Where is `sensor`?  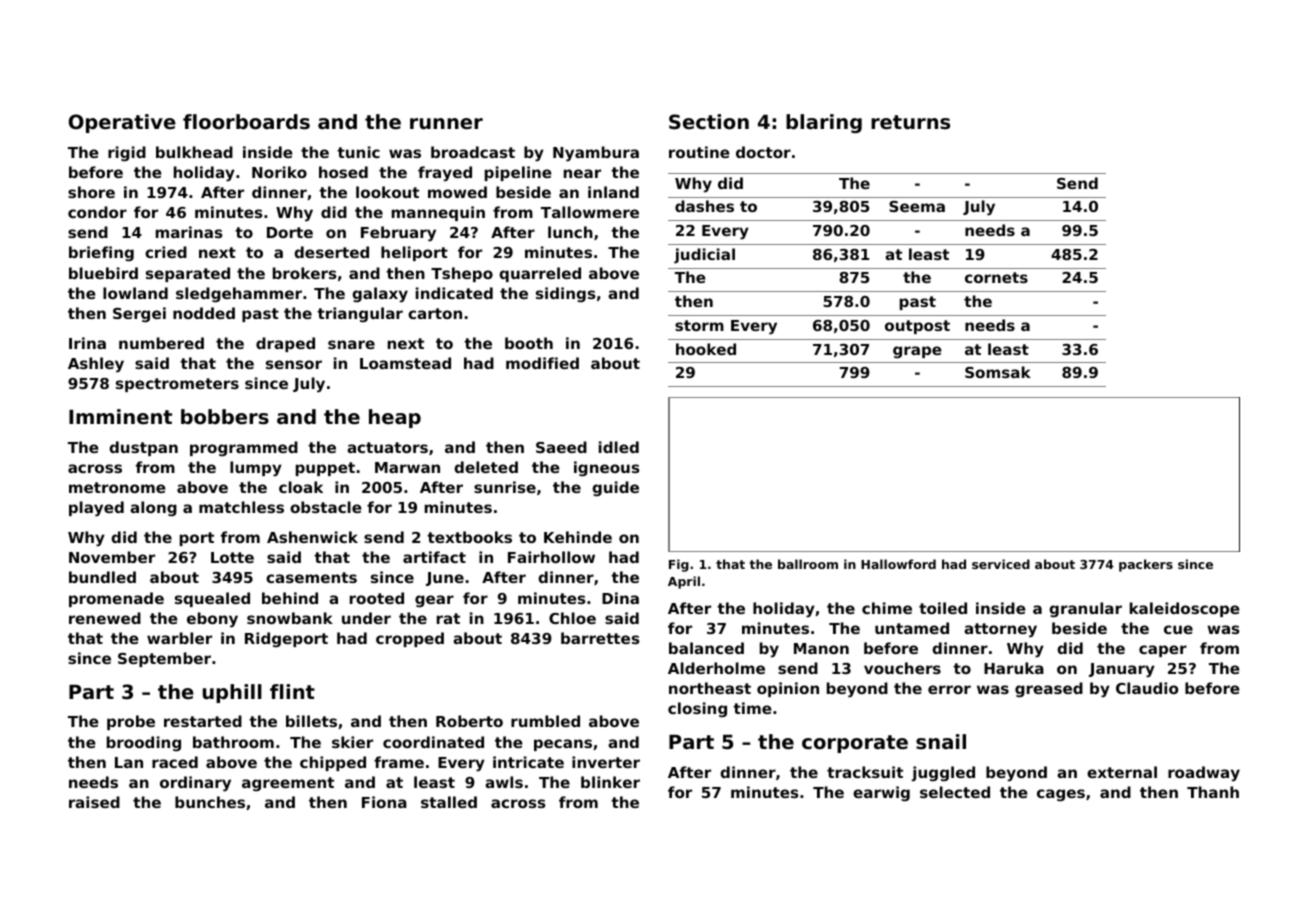
sensor is located at coordinates (294, 364).
